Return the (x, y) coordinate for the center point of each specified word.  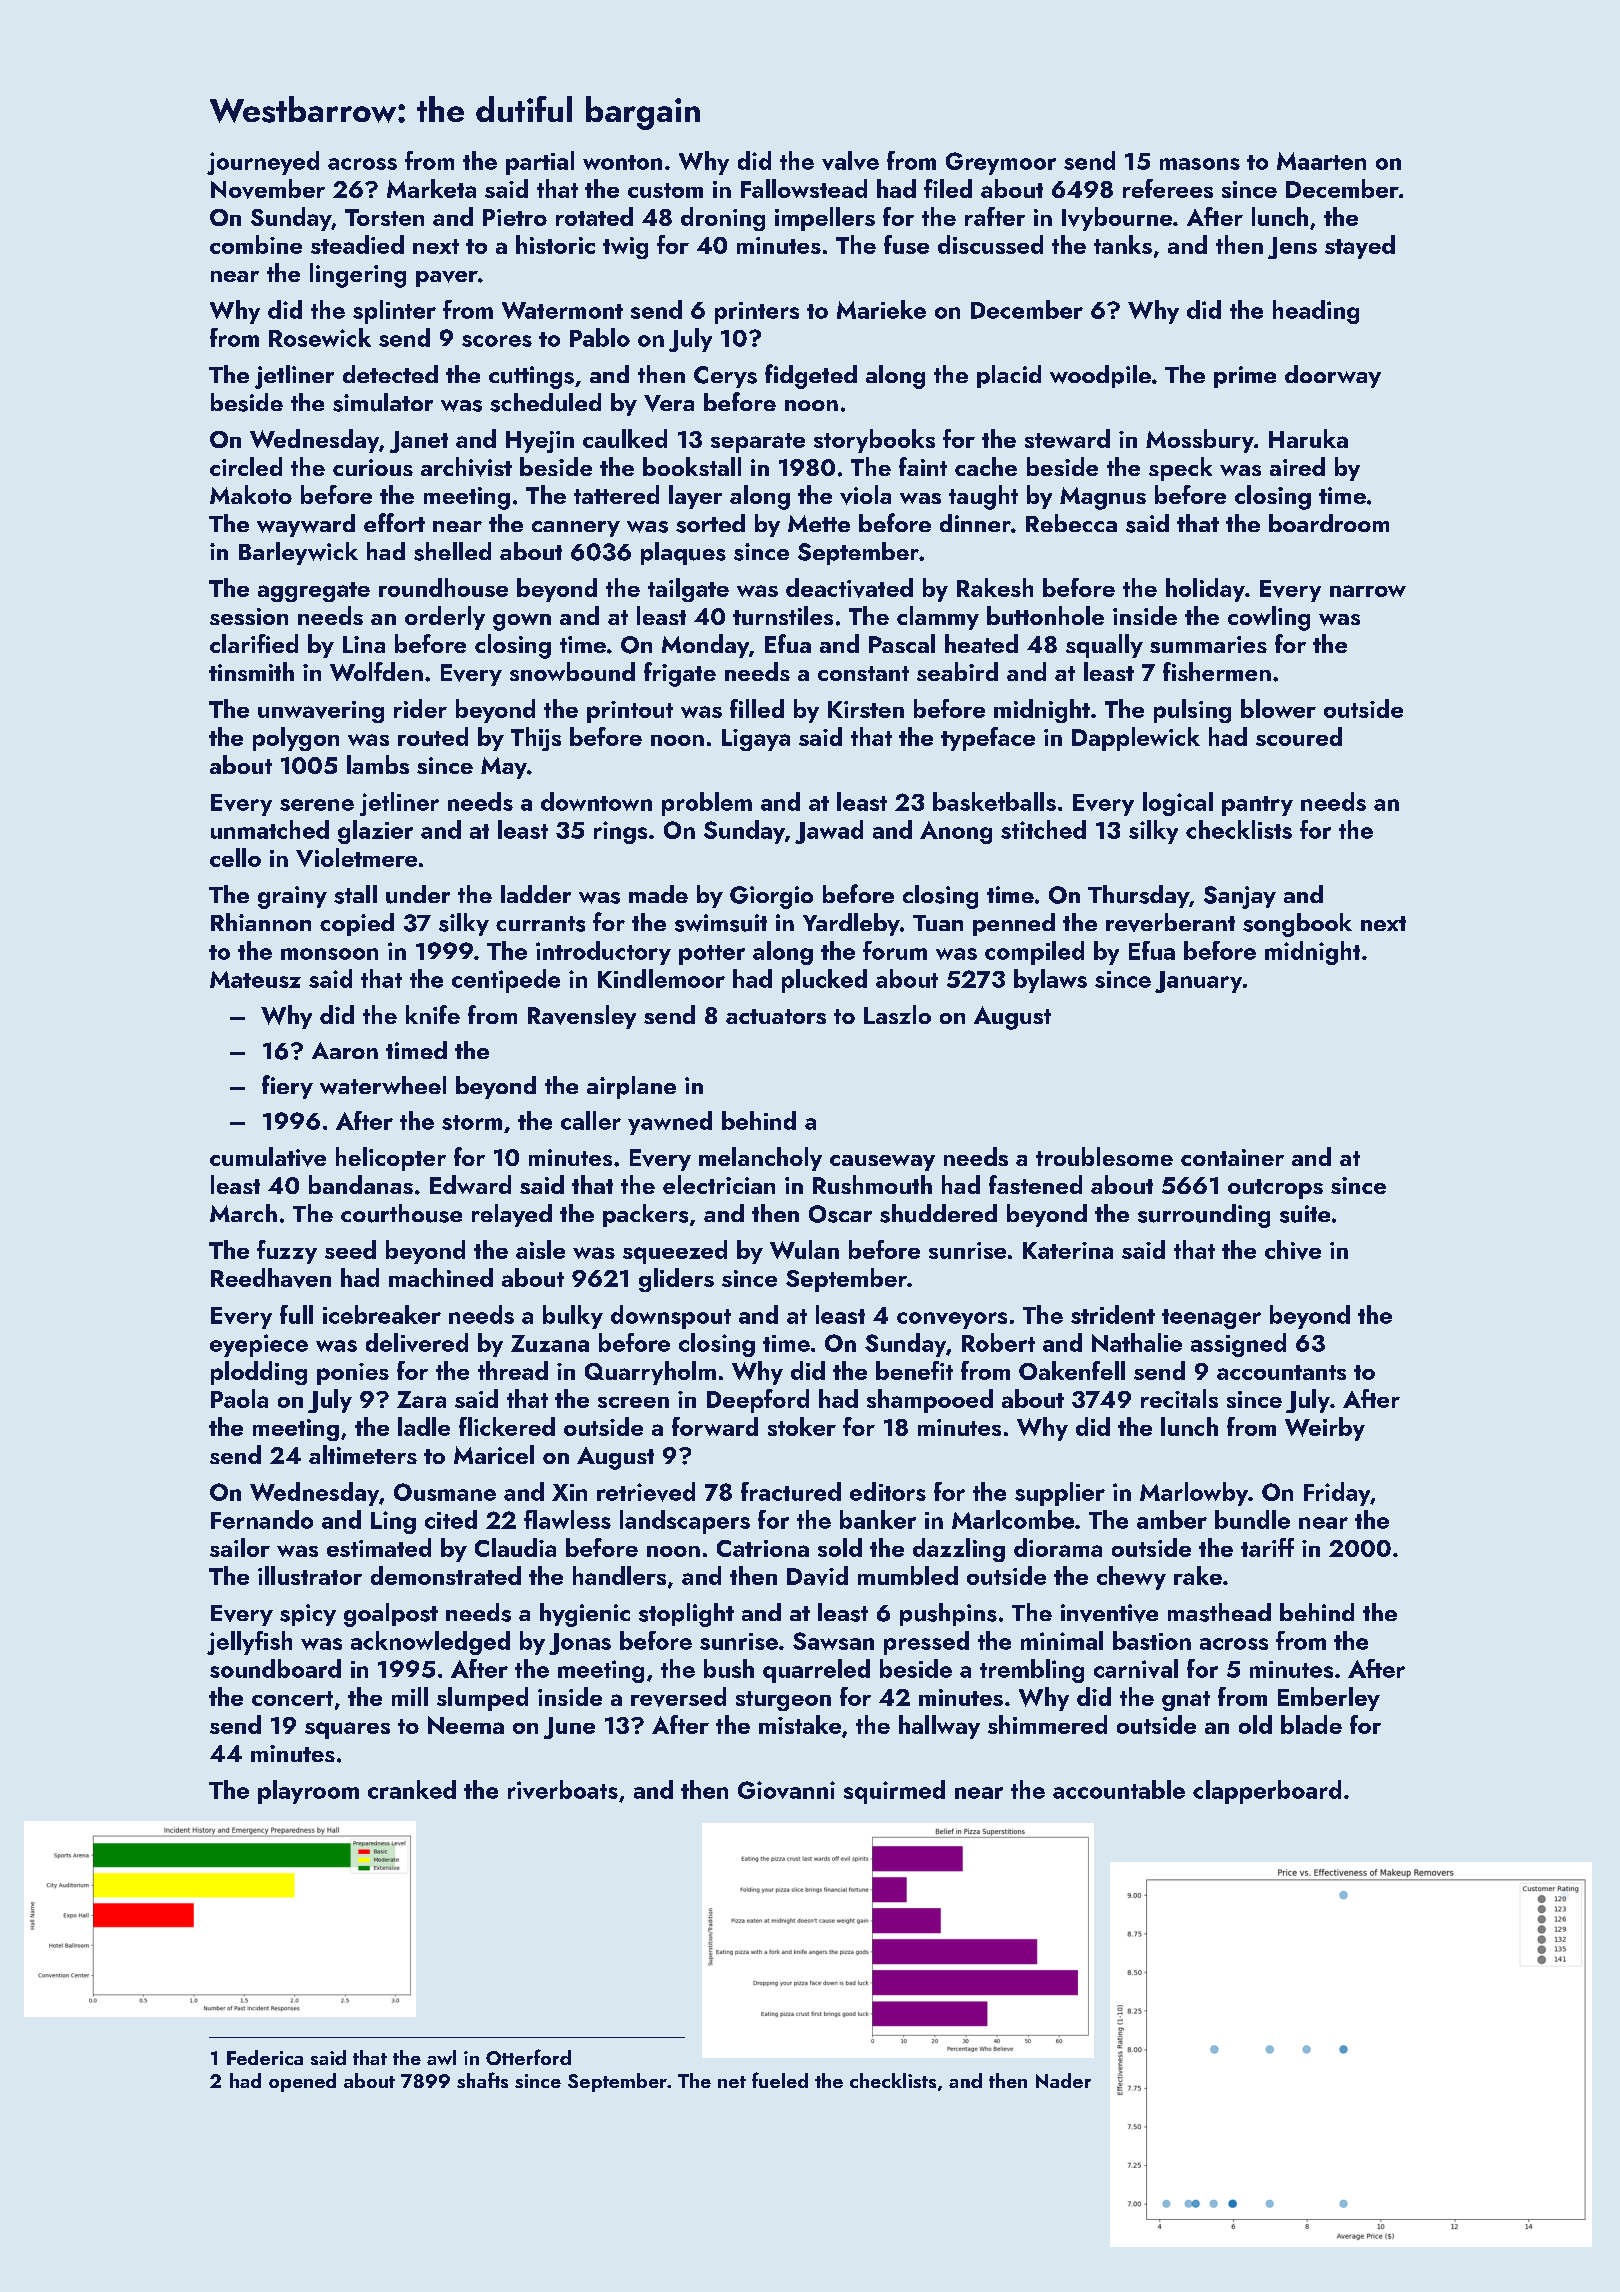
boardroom (1329, 523)
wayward (306, 525)
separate (758, 443)
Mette (819, 523)
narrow (1368, 591)
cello (235, 857)
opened (302, 2082)
